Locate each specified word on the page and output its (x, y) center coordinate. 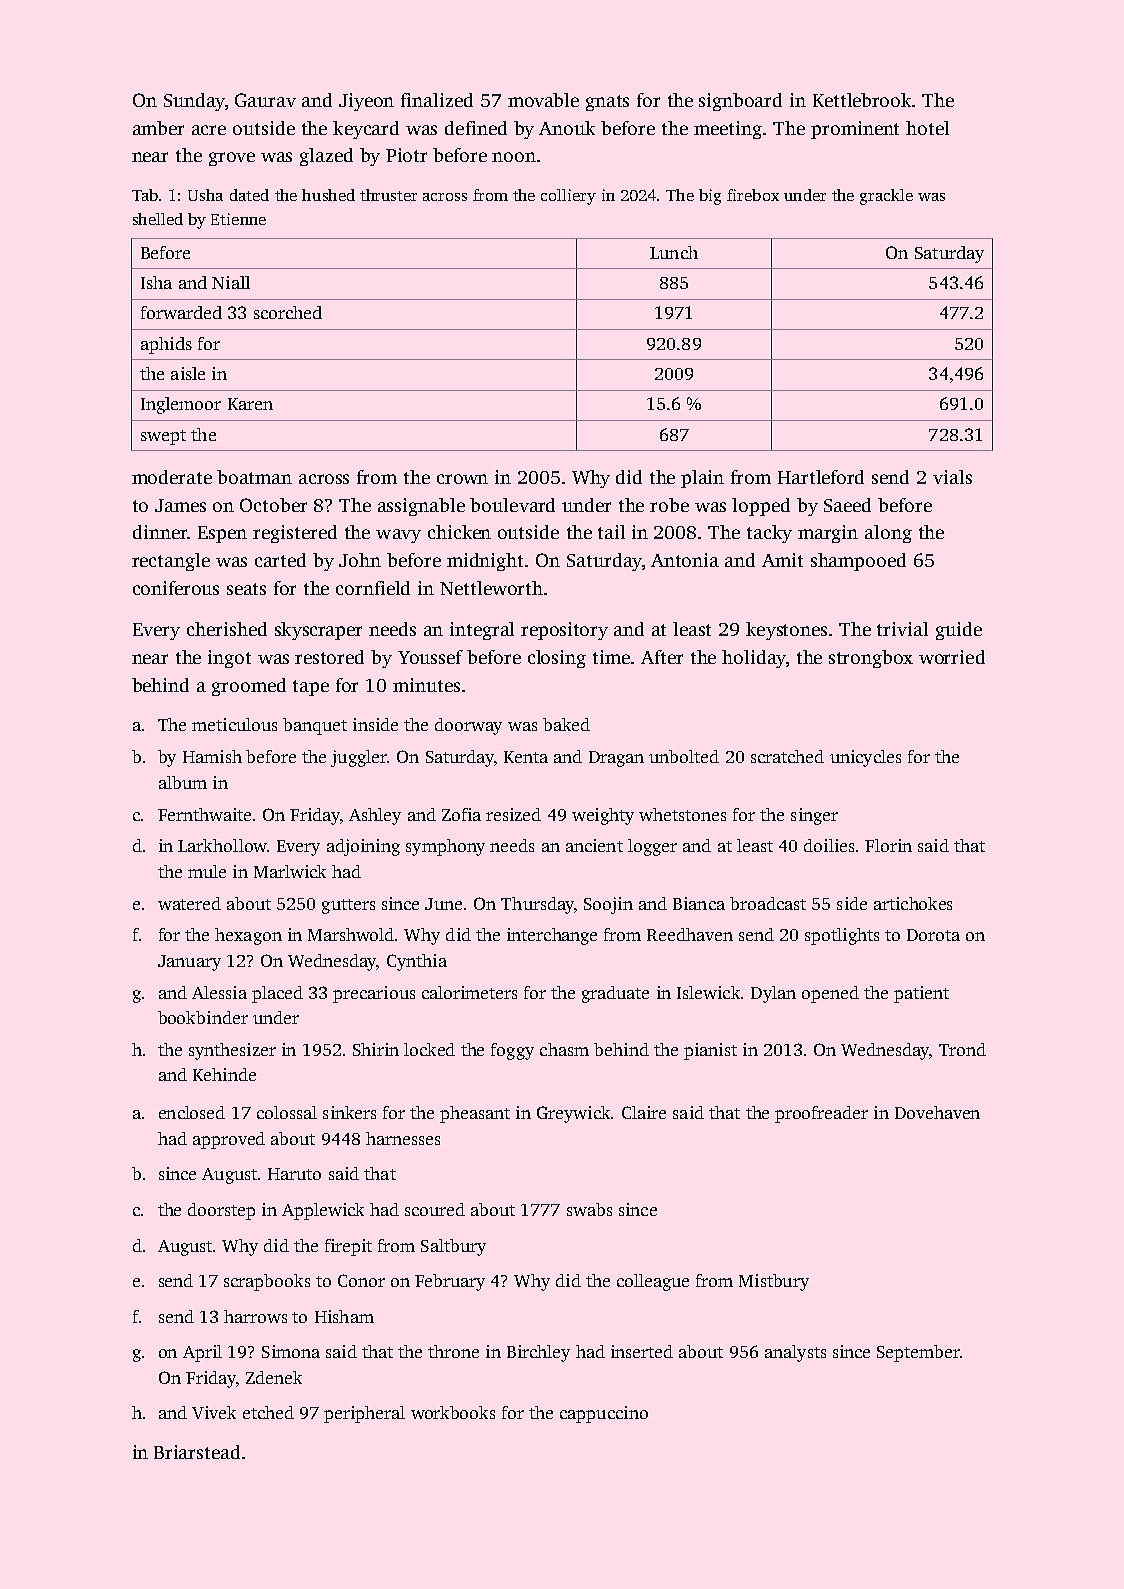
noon (514, 157)
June (443, 904)
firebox (753, 195)
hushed (328, 195)
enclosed (192, 1112)
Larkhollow (222, 845)
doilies (829, 845)
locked (429, 1049)
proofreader (821, 1114)
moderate (172, 477)
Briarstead (197, 1452)
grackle (886, 197)
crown (462, 479)
